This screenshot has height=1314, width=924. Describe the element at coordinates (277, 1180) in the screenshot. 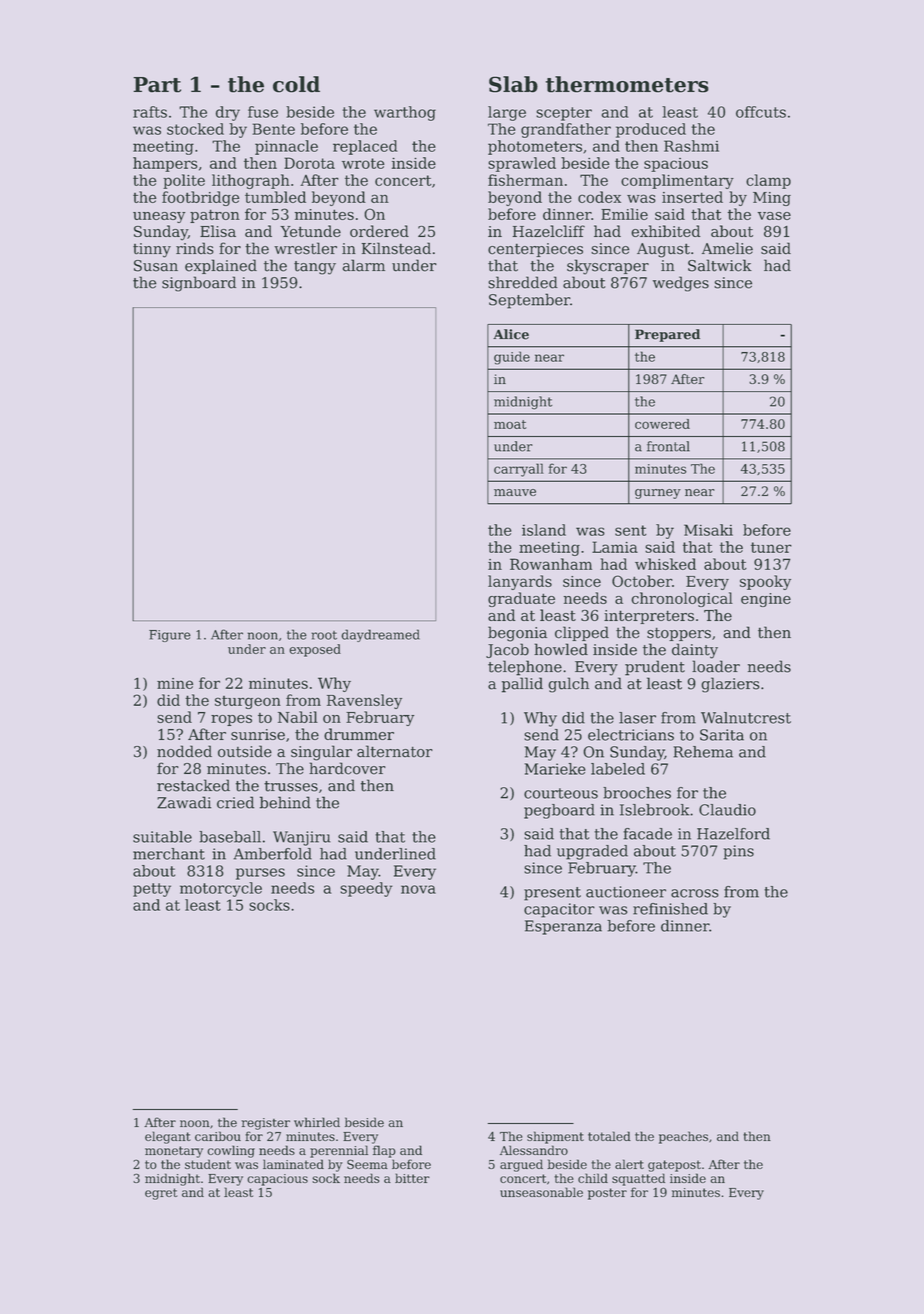

I see `capacious` at that location.
